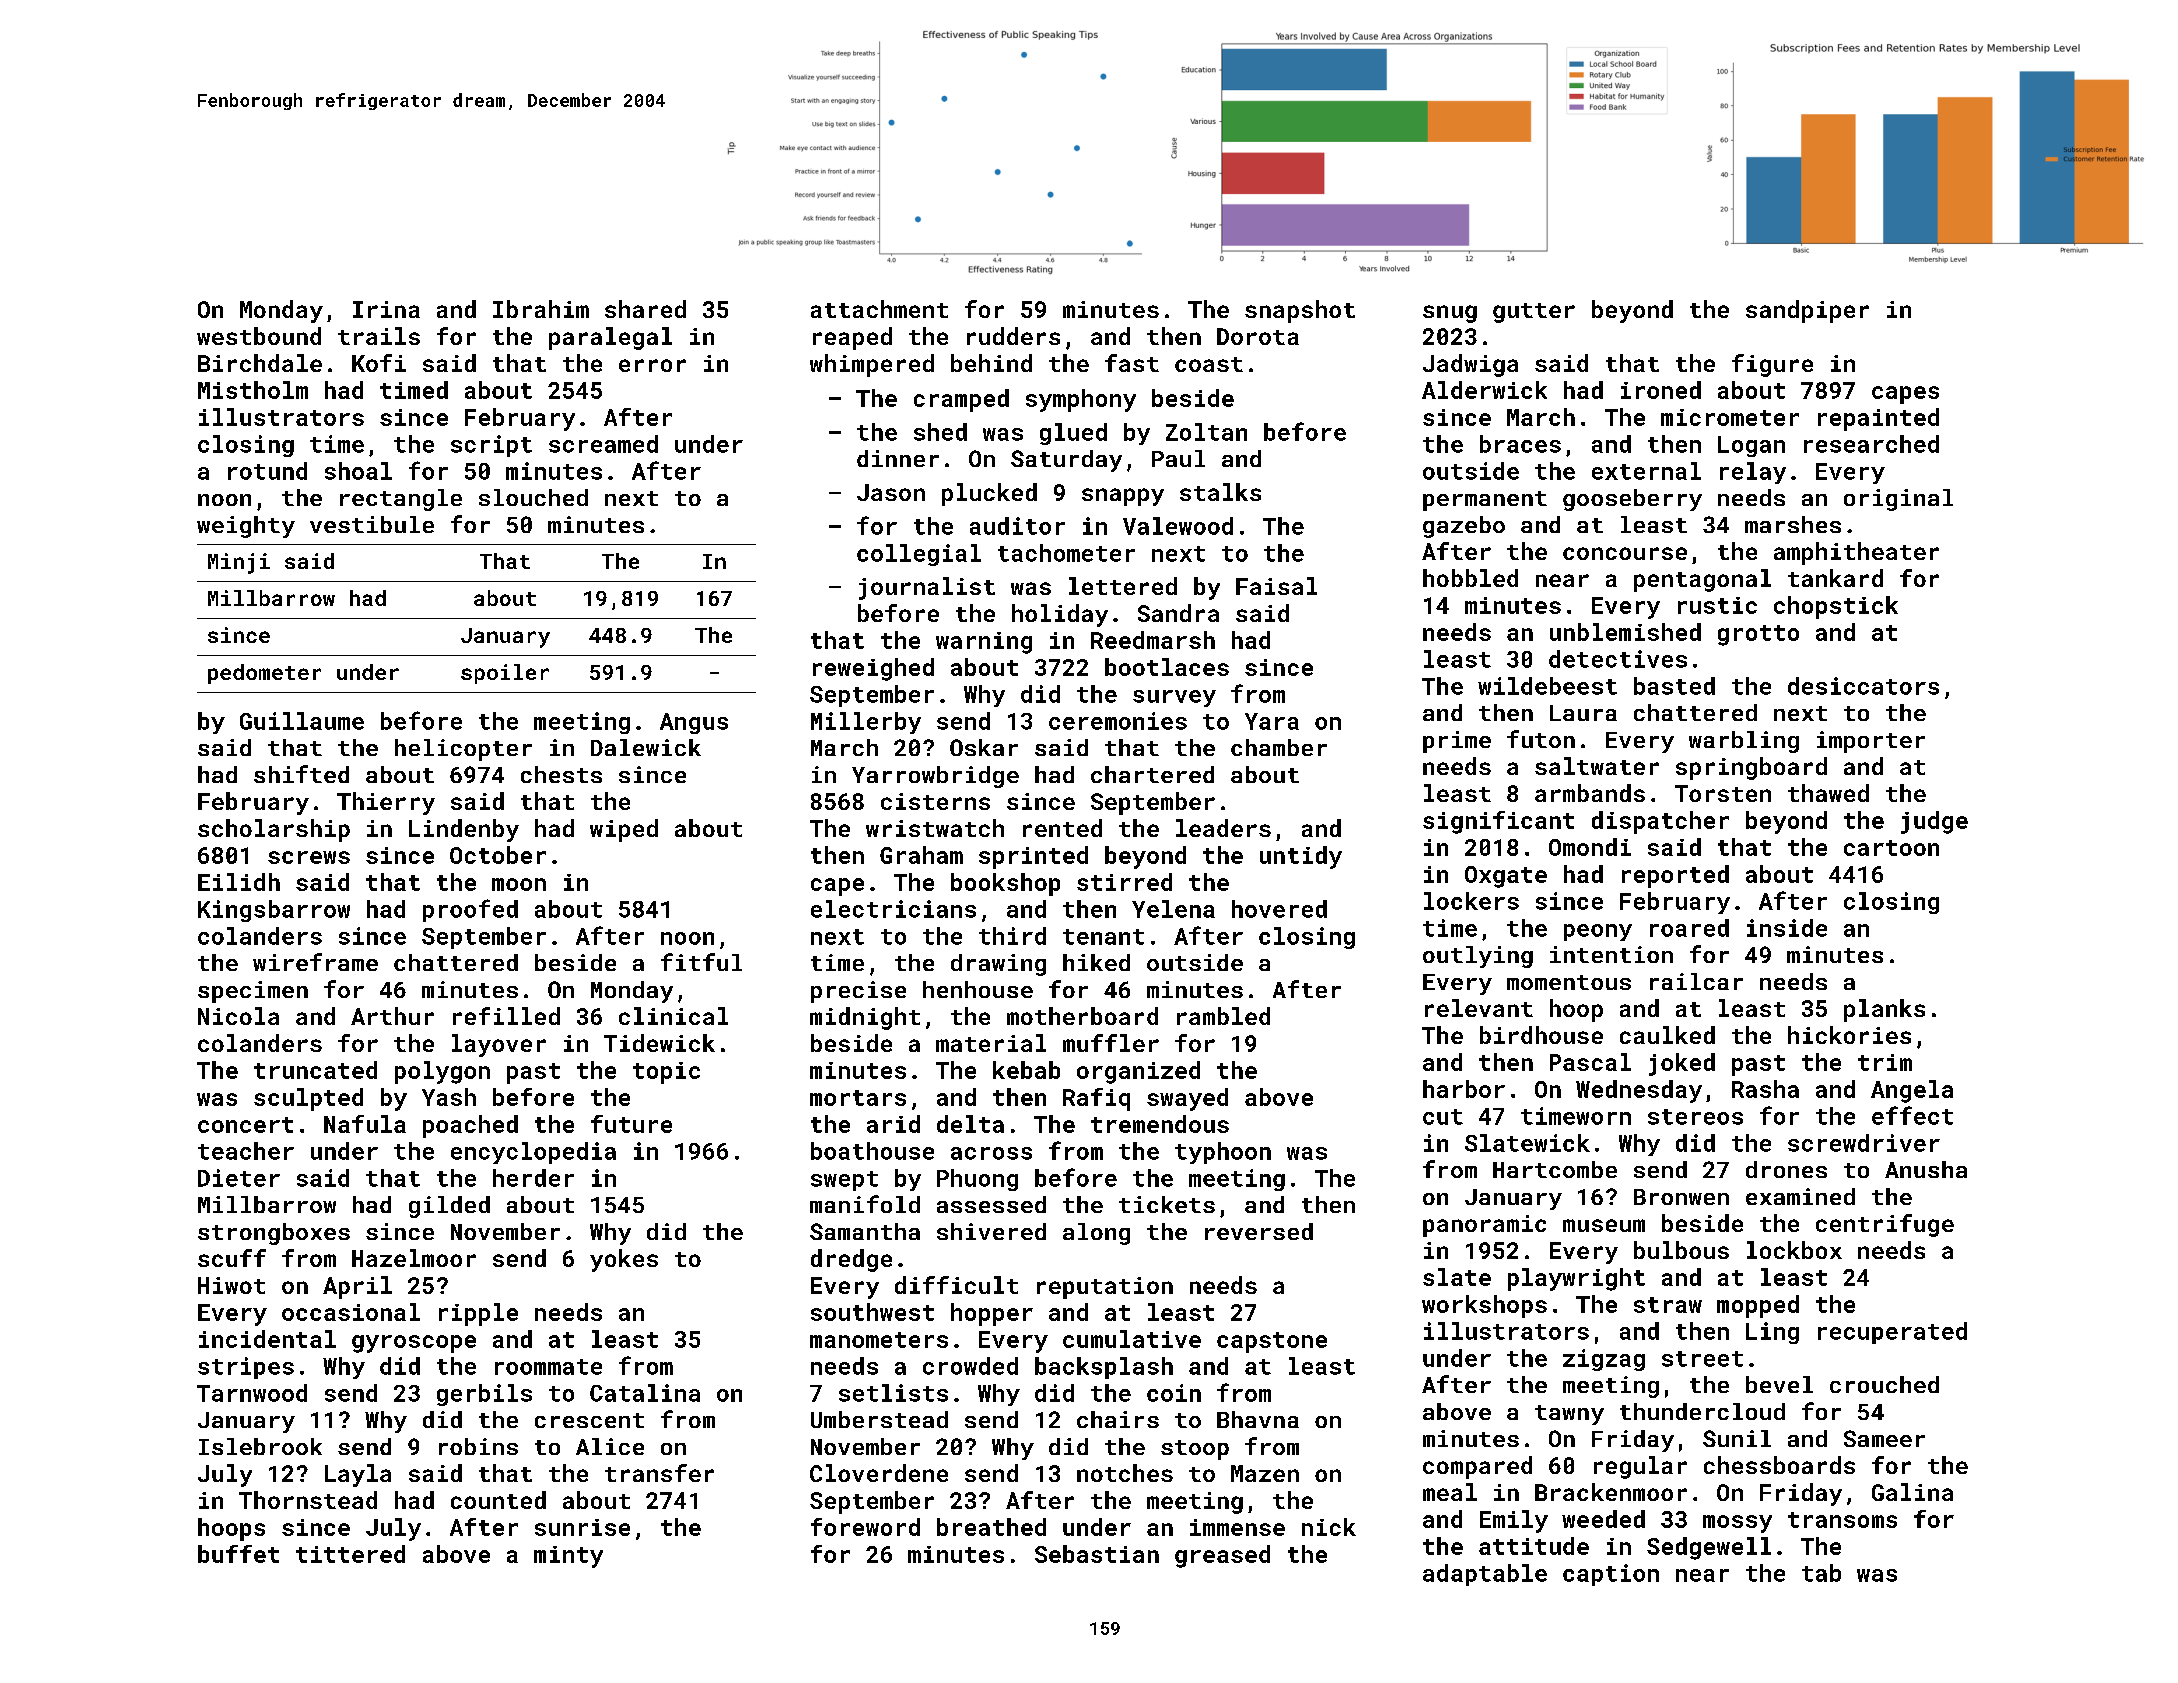 The image size is (2178, 1683). Describe the element at coordinates (568, 1557) in the screenshot. I see `minty` at that location.
